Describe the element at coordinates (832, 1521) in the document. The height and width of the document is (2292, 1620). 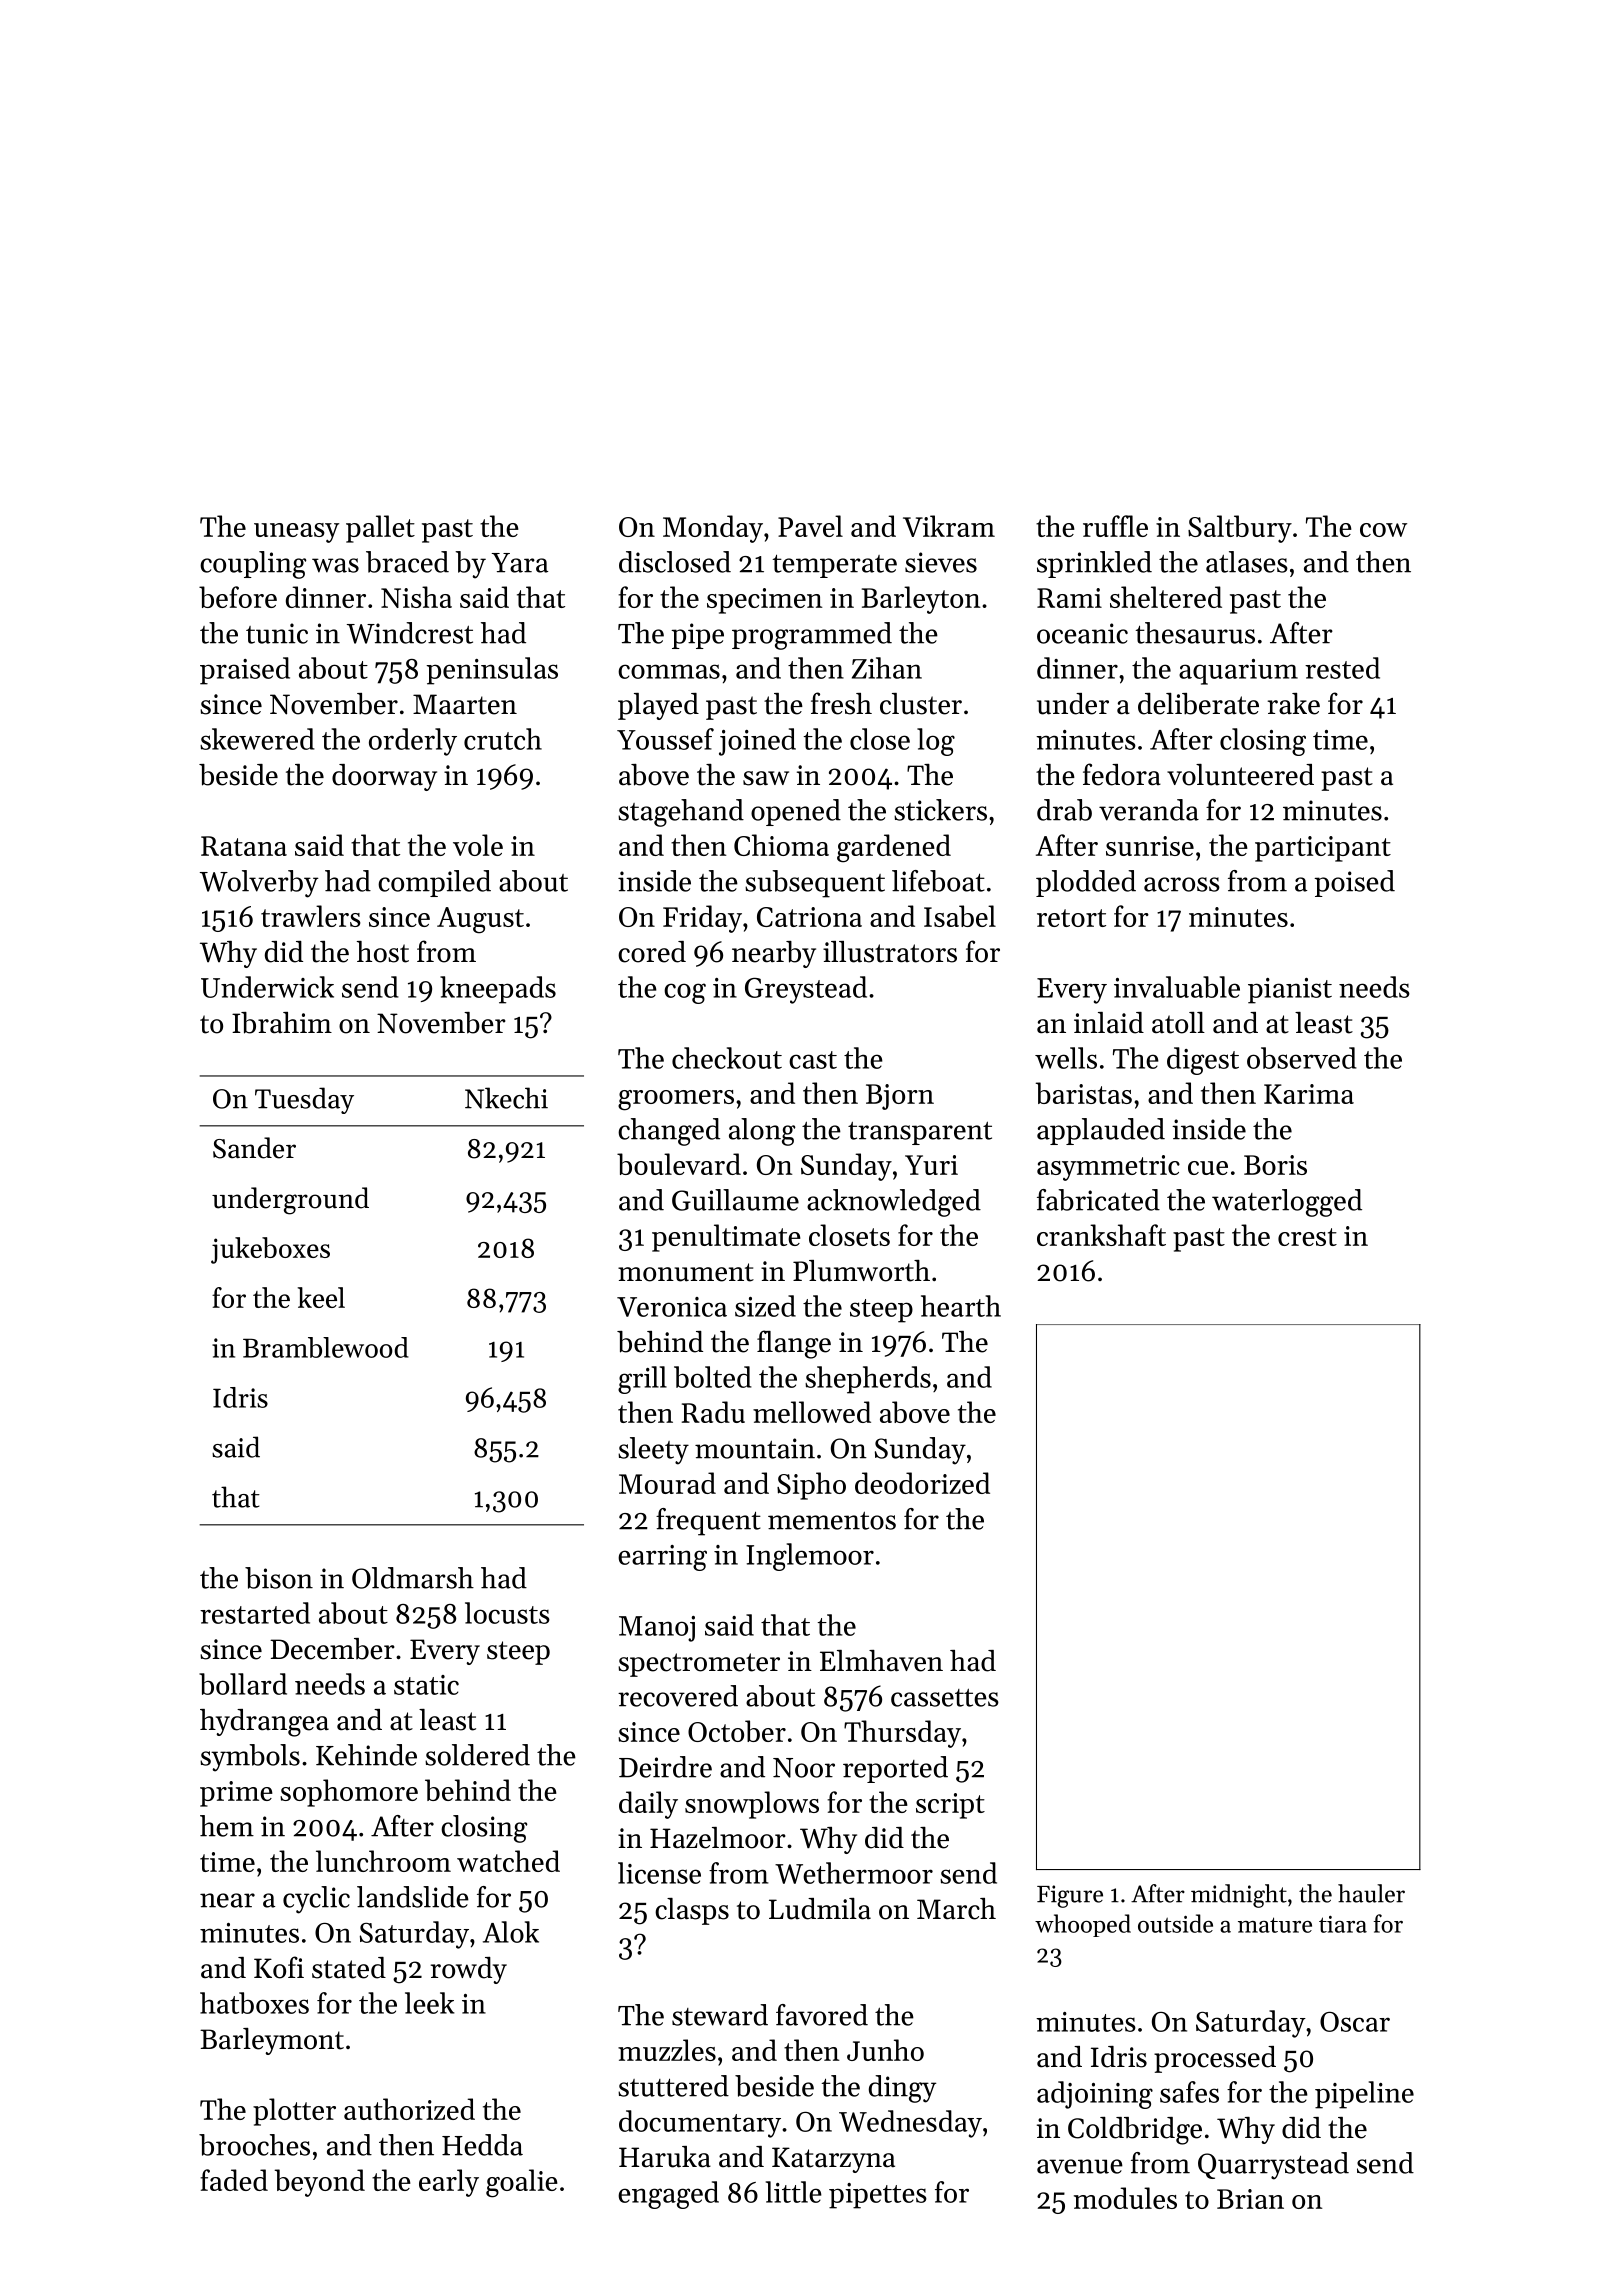
I see `mementos` at that location.
